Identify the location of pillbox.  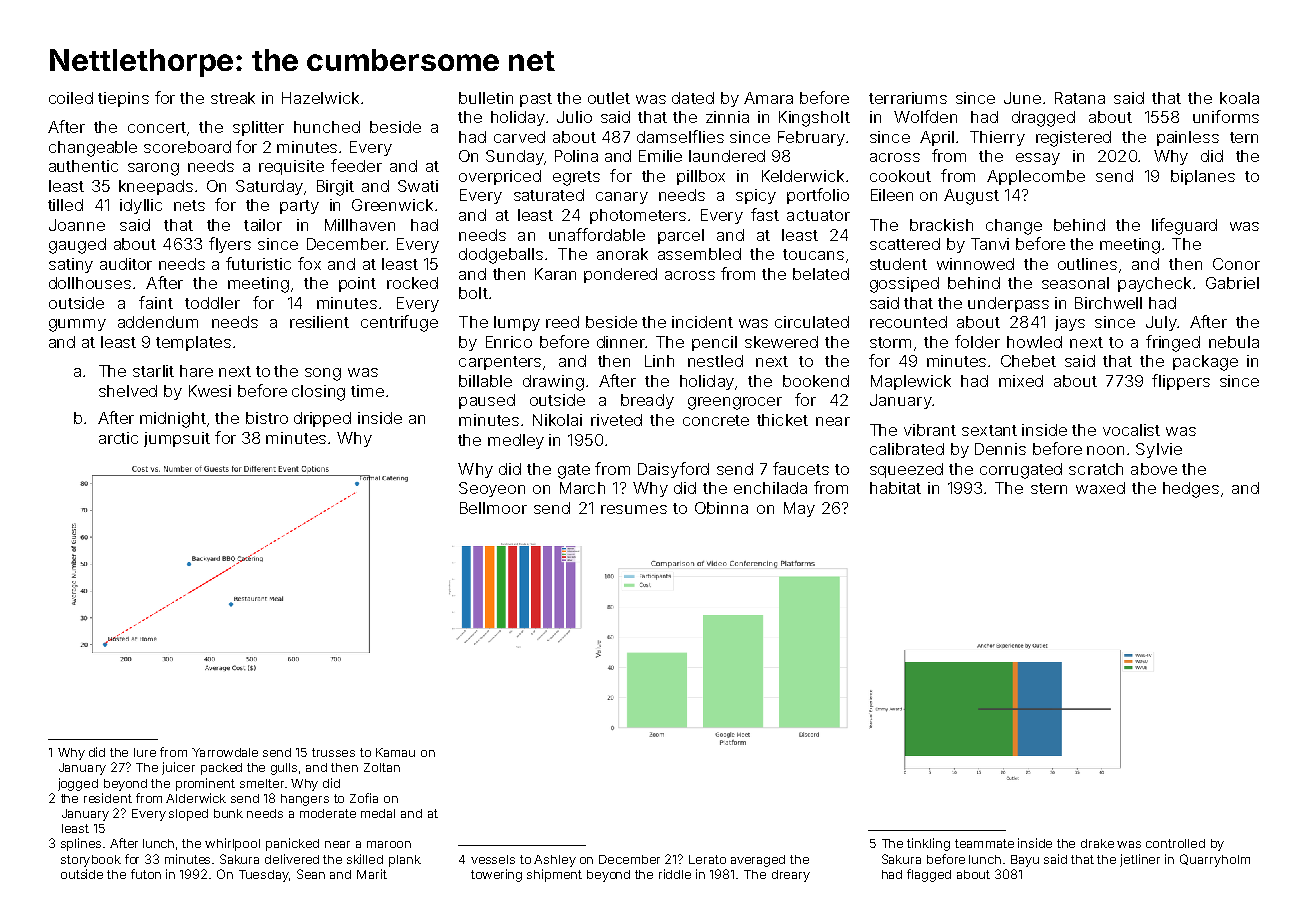
(701, 177).
